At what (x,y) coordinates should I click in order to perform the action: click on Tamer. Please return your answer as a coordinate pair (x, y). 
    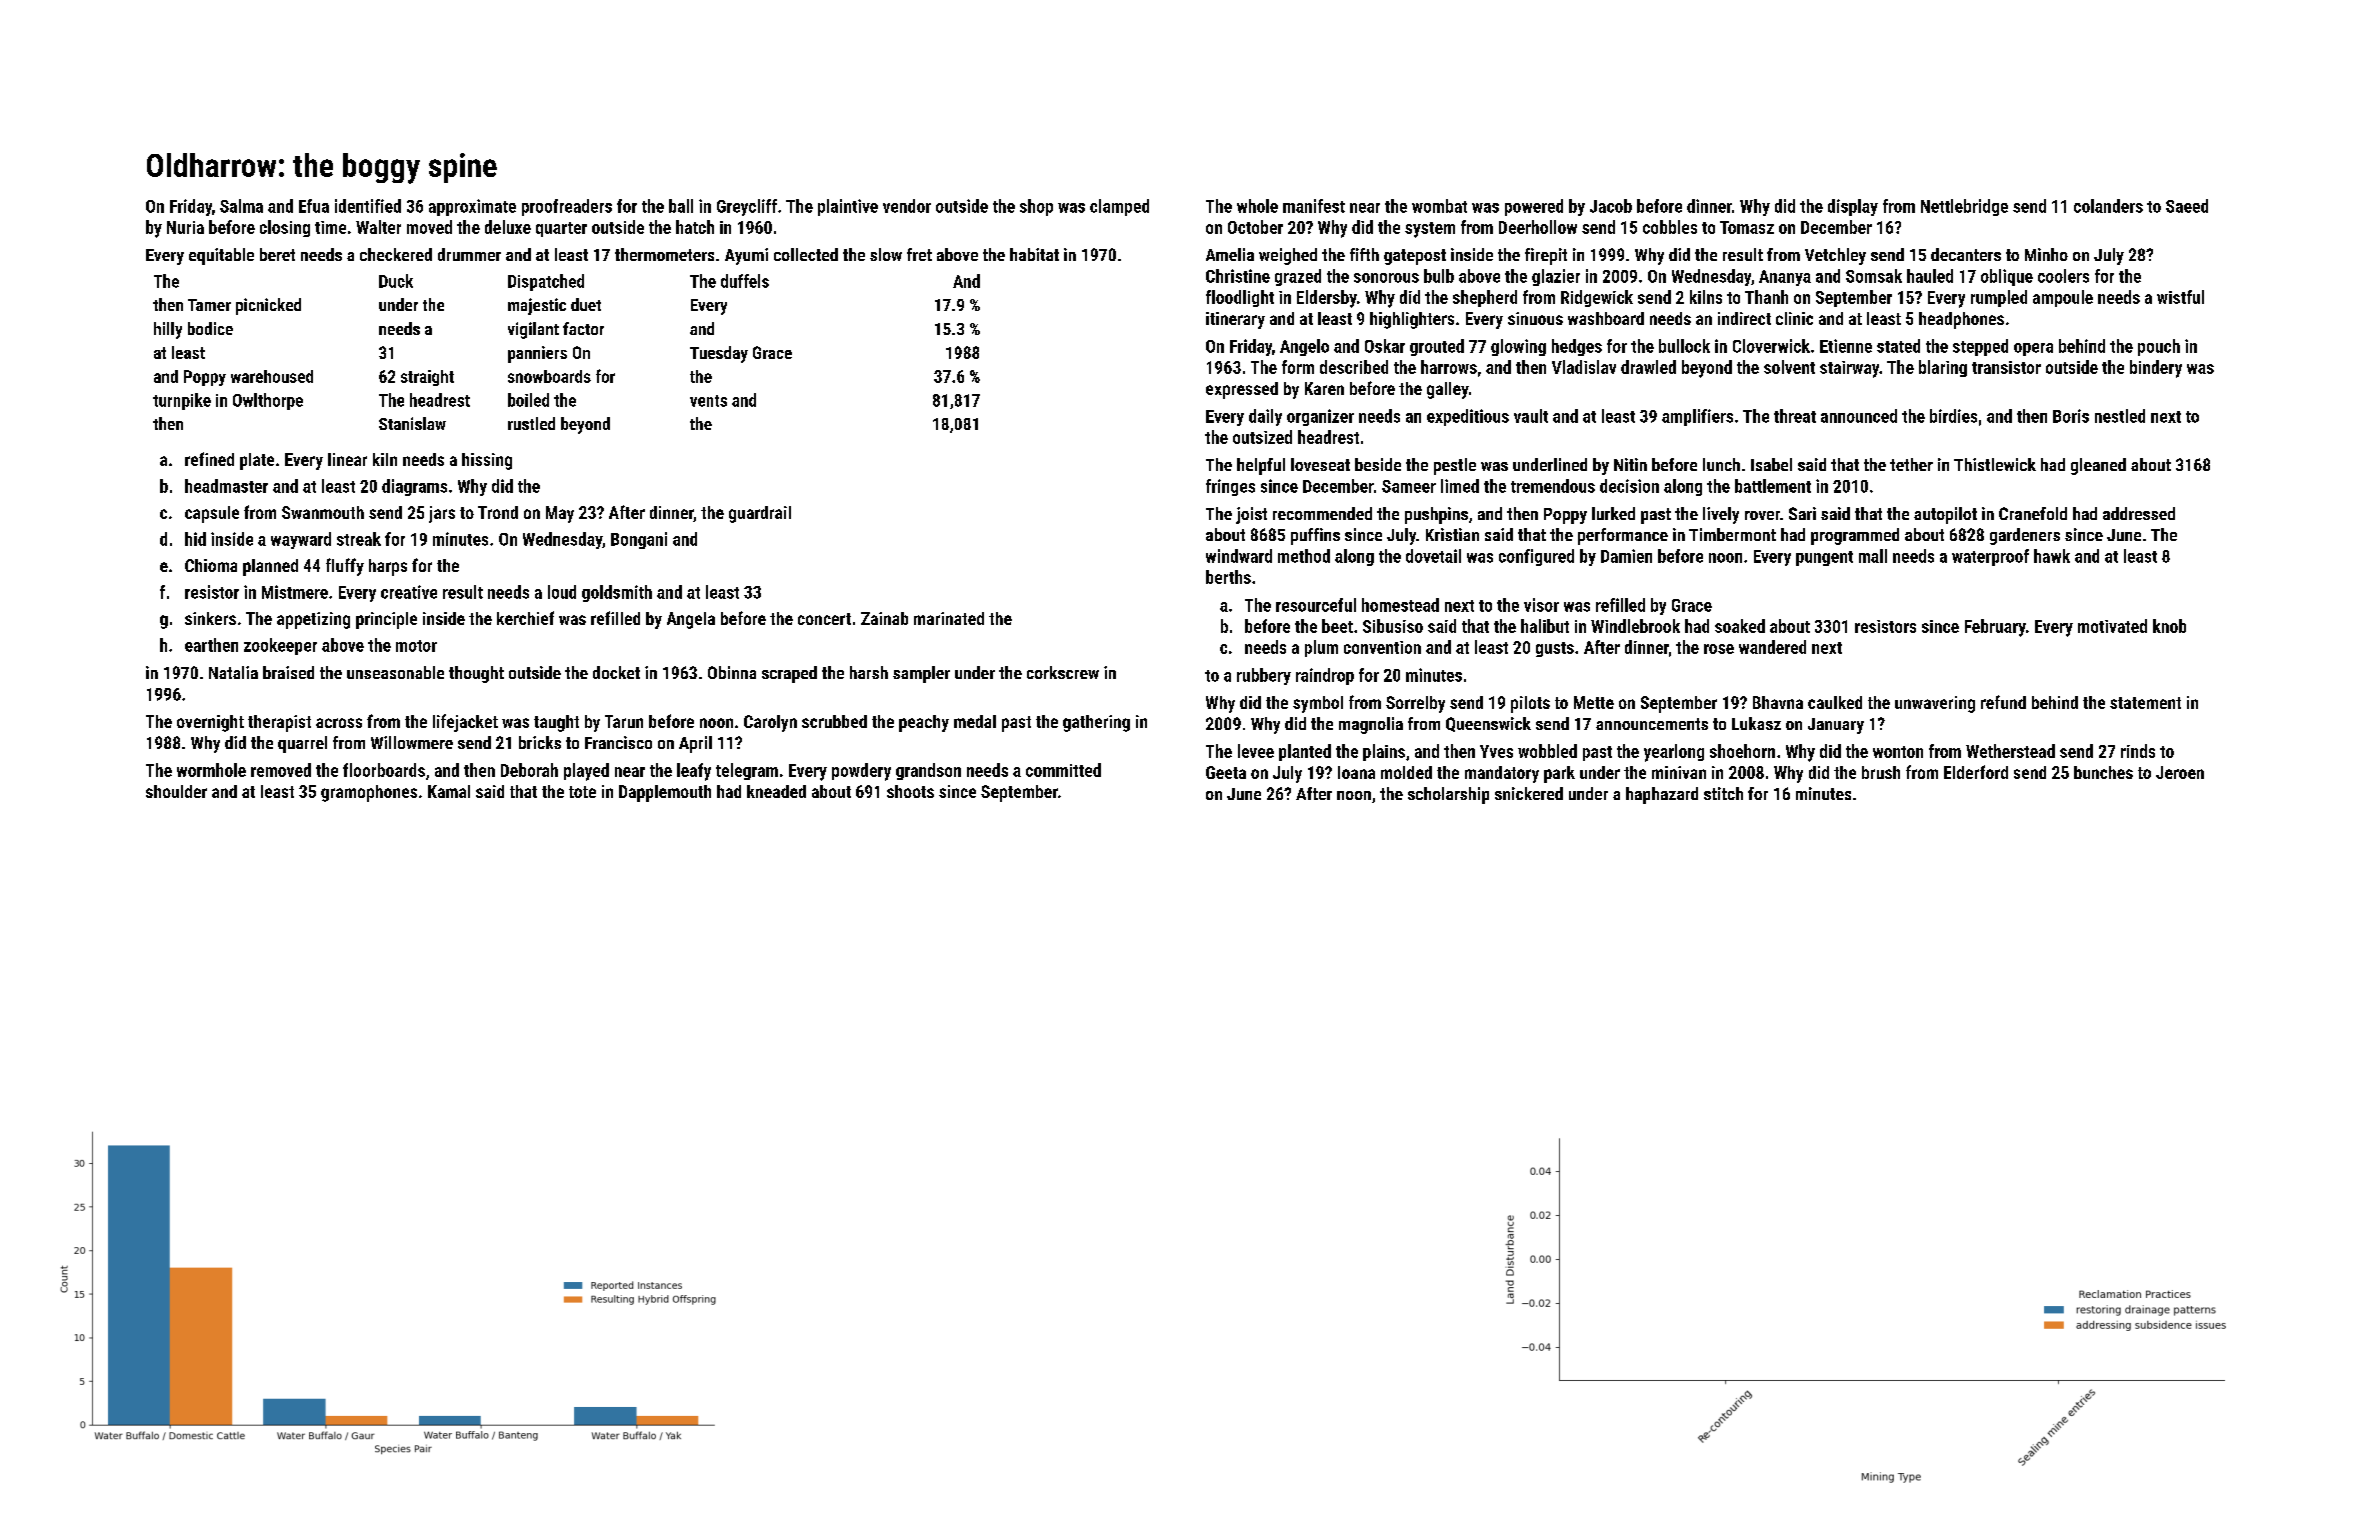
    Looking at the image, I should click on (209, 305).
